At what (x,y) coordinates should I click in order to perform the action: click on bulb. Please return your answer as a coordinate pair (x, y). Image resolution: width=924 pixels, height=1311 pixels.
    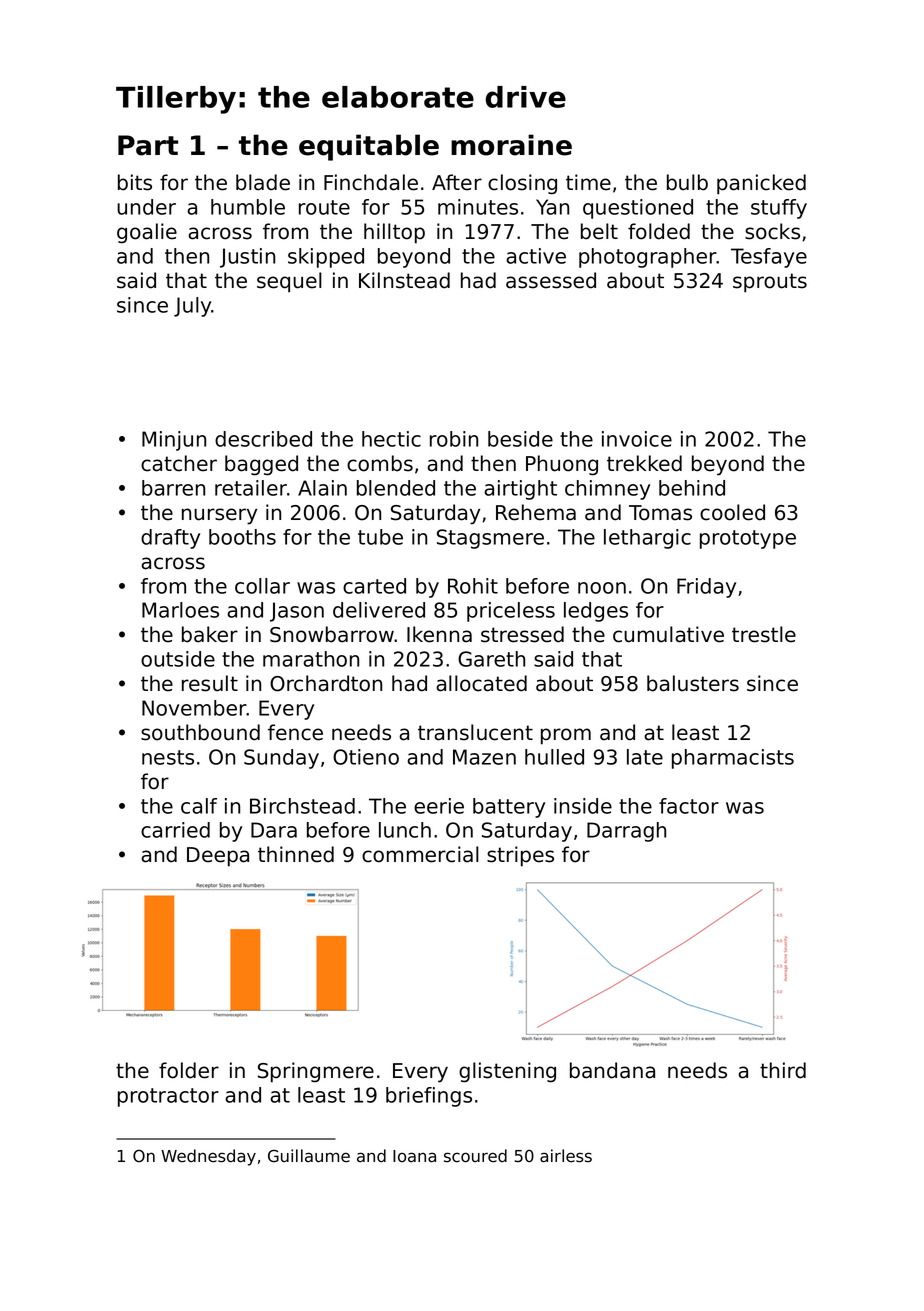
    Looking at the image, I should click on (687, 182).
